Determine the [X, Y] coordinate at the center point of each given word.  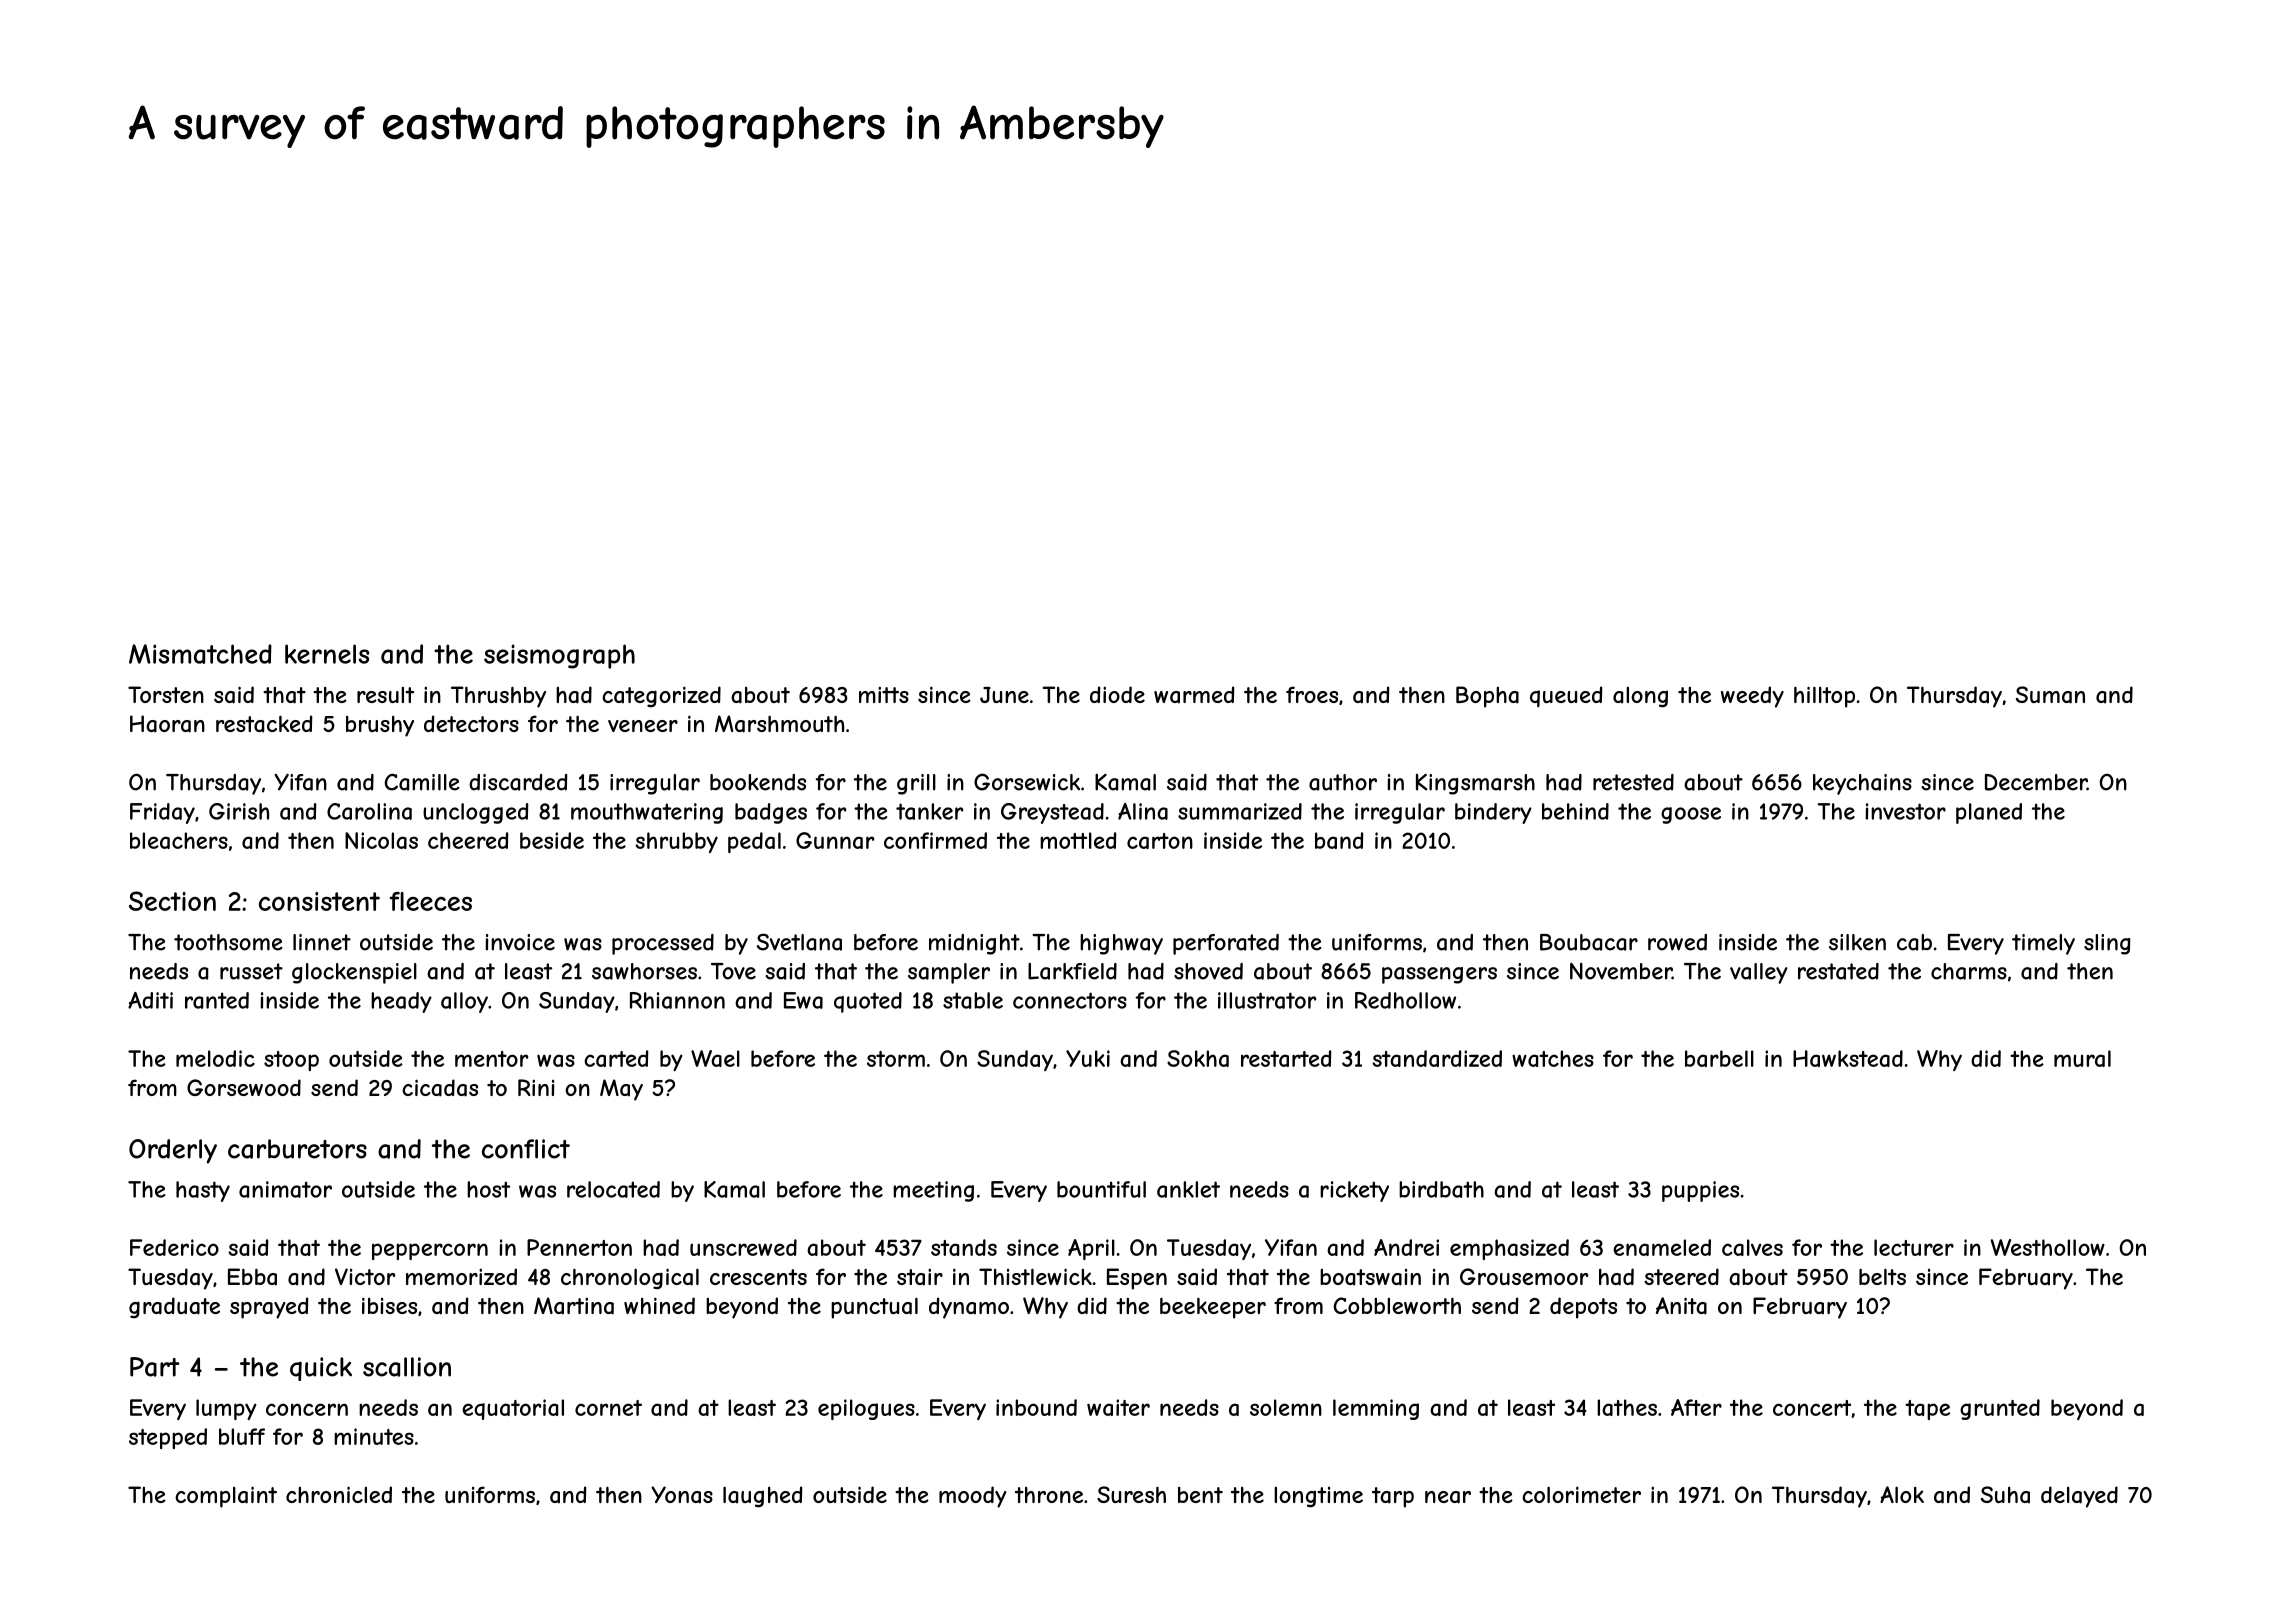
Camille [422, 782]
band [1339, 840]
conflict [526, 1149]
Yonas [682, 1495]
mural [2082, 1058]
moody [973, 1497]
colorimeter [1581, 1494]
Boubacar [1589, 942]
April [1091, 1249]
